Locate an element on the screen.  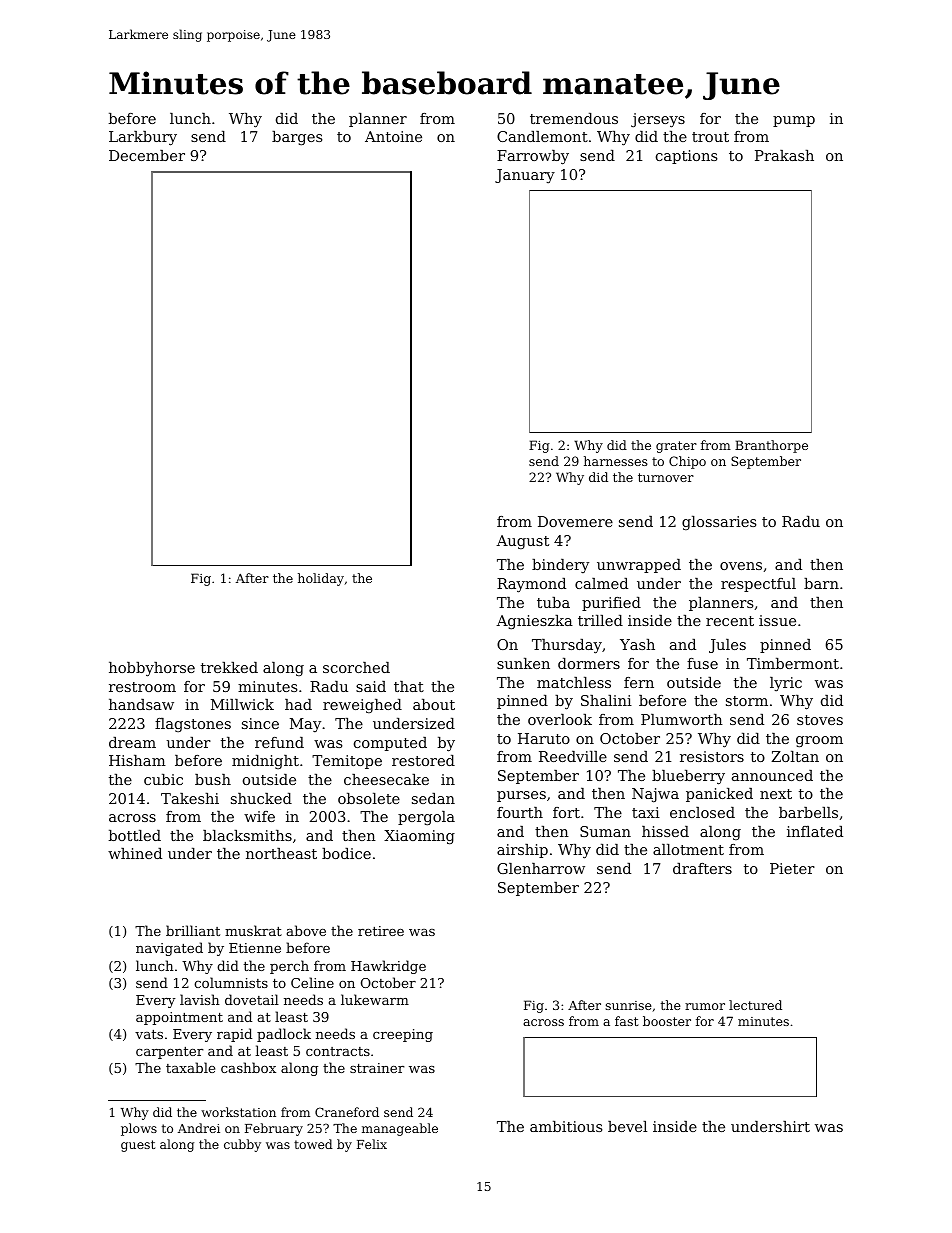
about is located at coordinates (434, 704).
